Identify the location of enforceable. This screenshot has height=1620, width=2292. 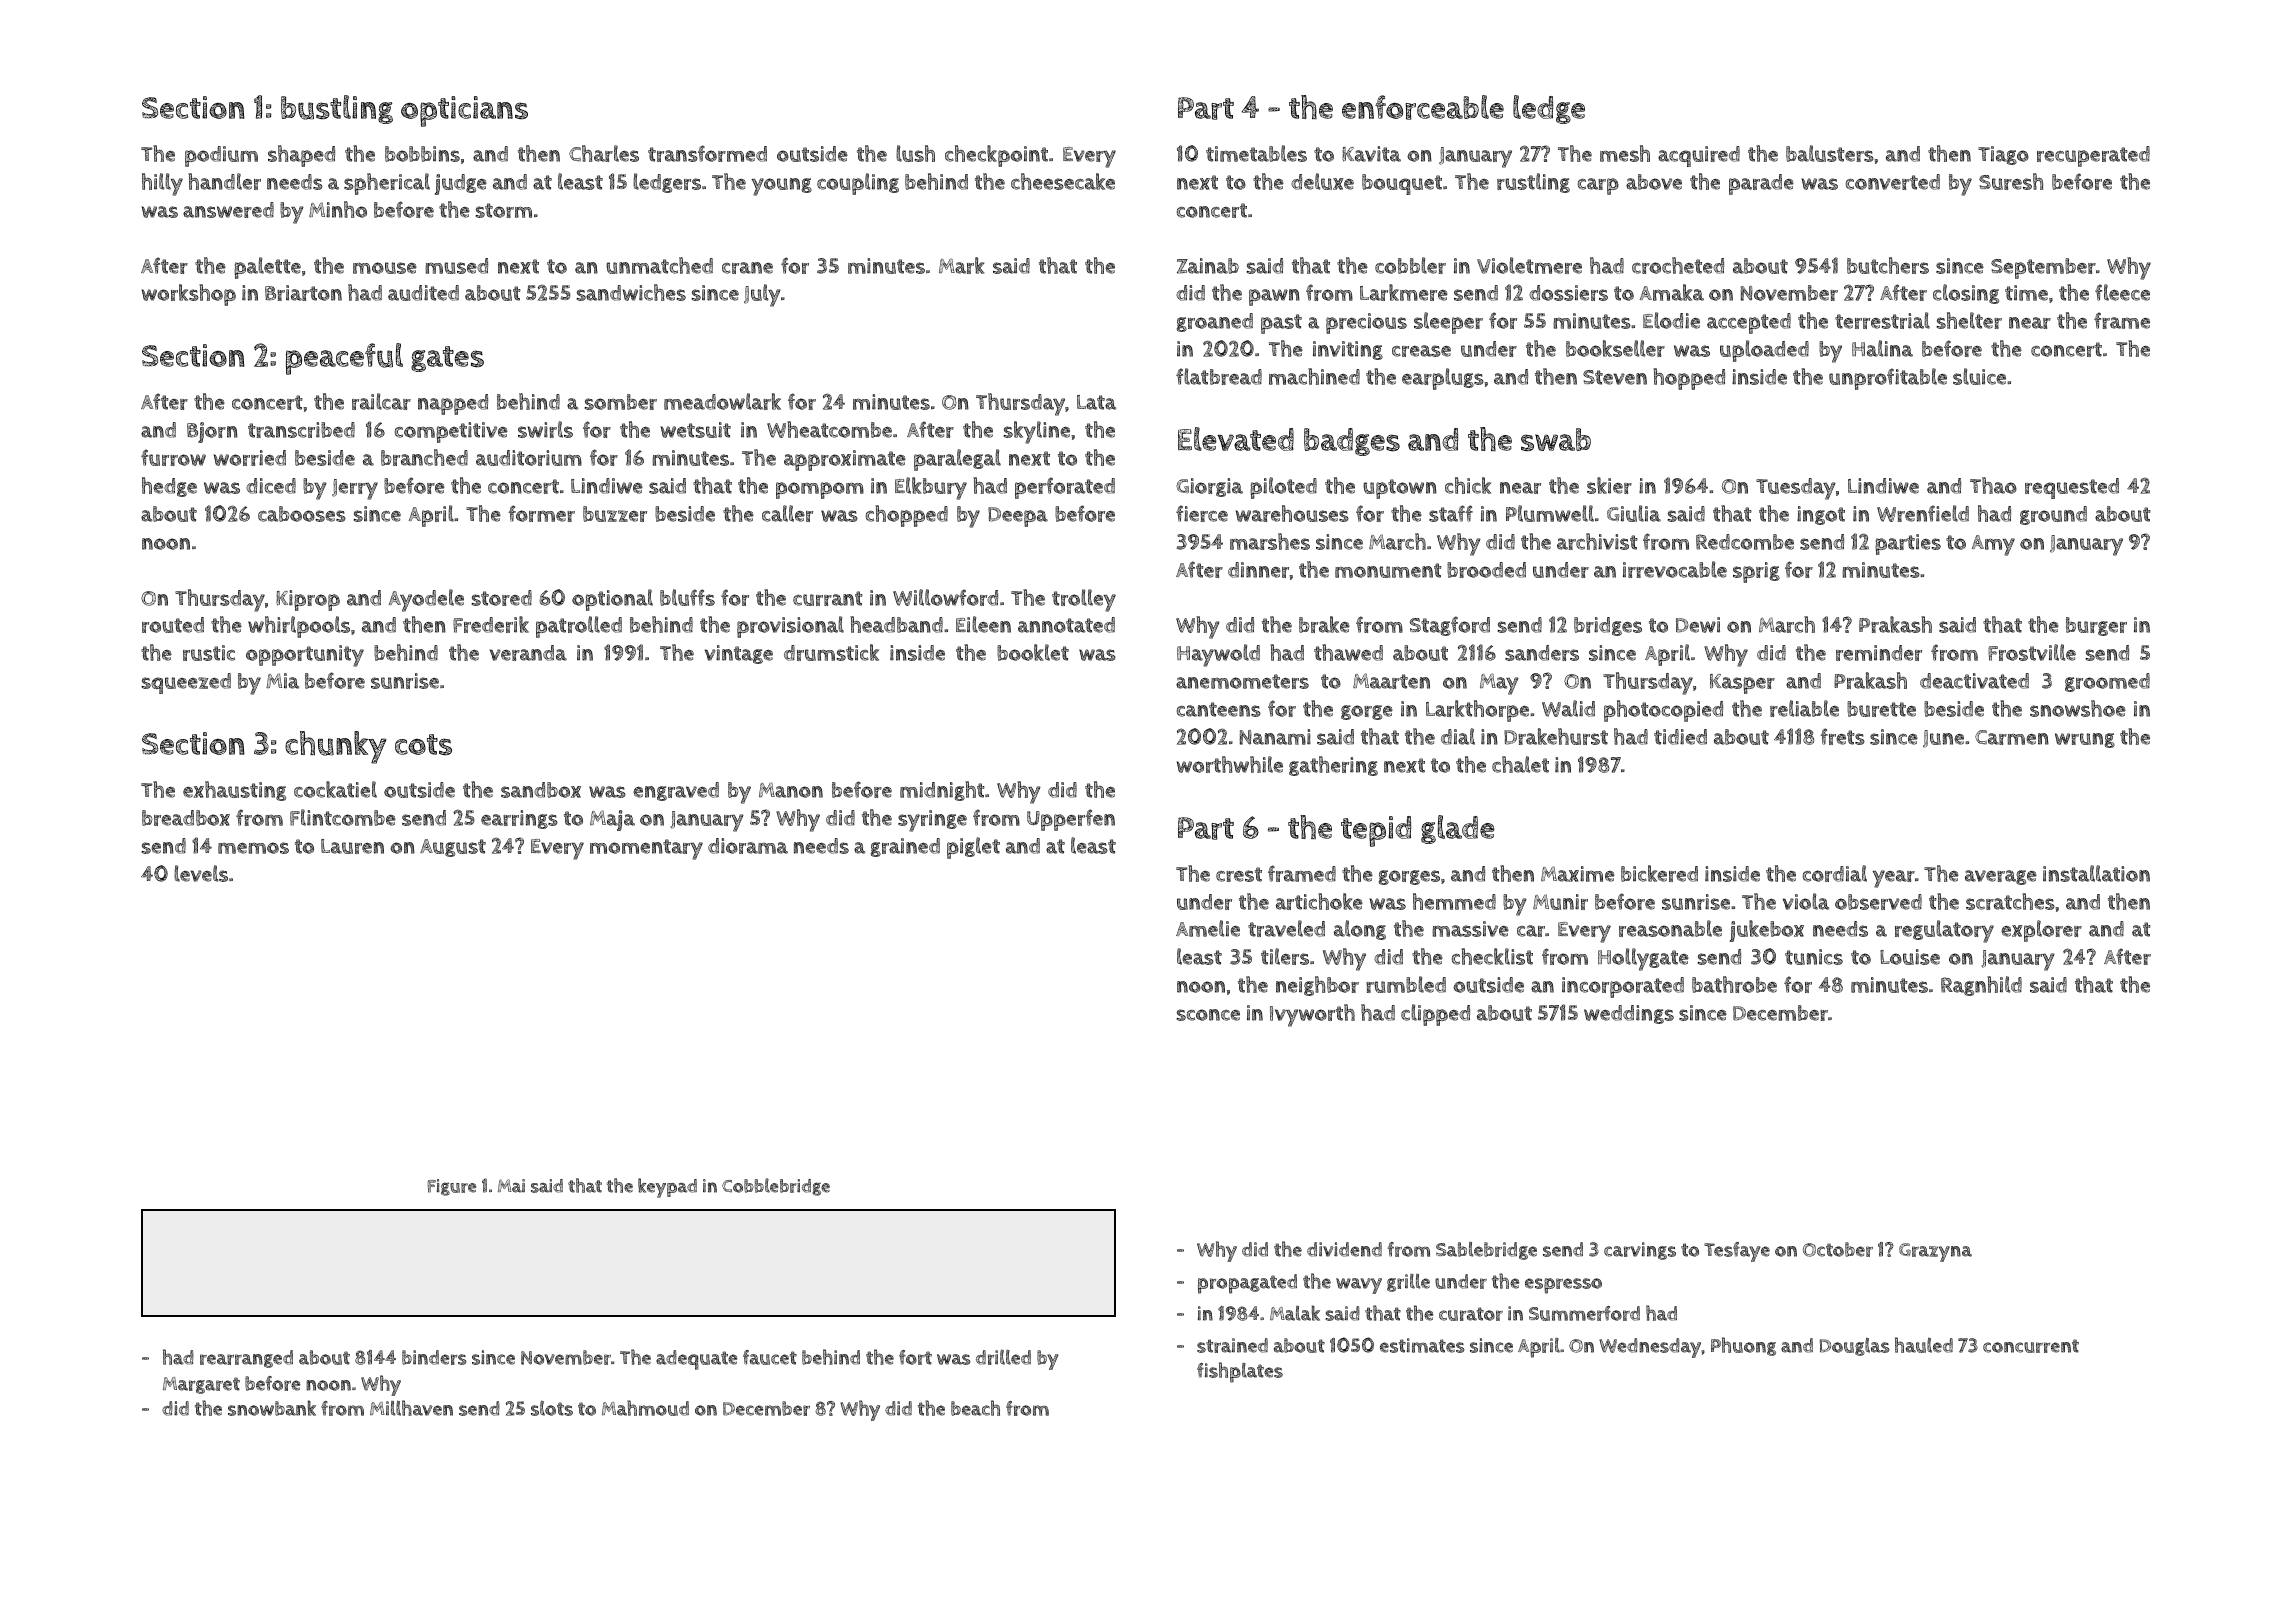
(1423, 107).
